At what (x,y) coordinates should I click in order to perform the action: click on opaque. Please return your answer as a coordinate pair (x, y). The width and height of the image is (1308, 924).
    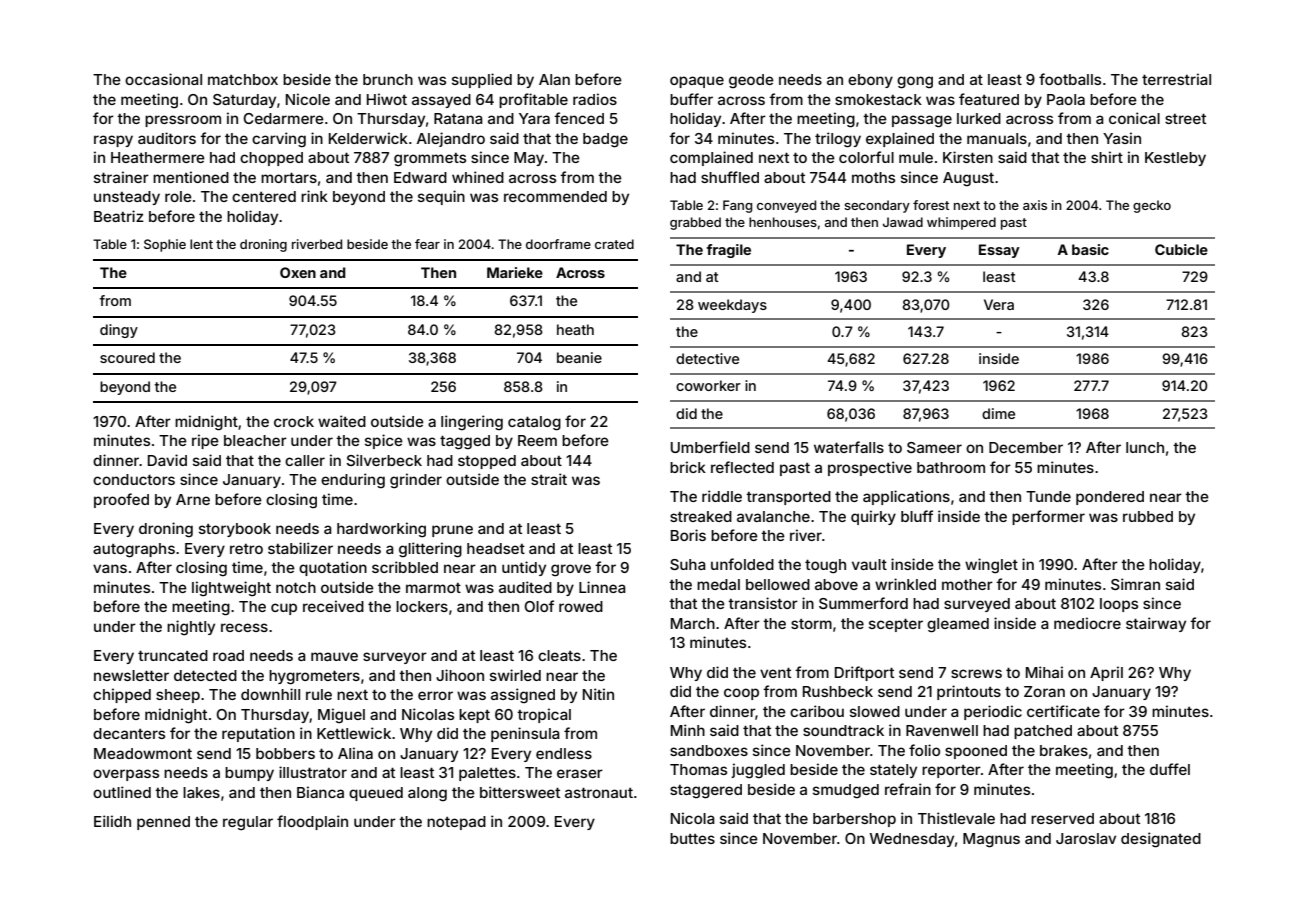
    Looking at the image, I should click on (697, 82).
